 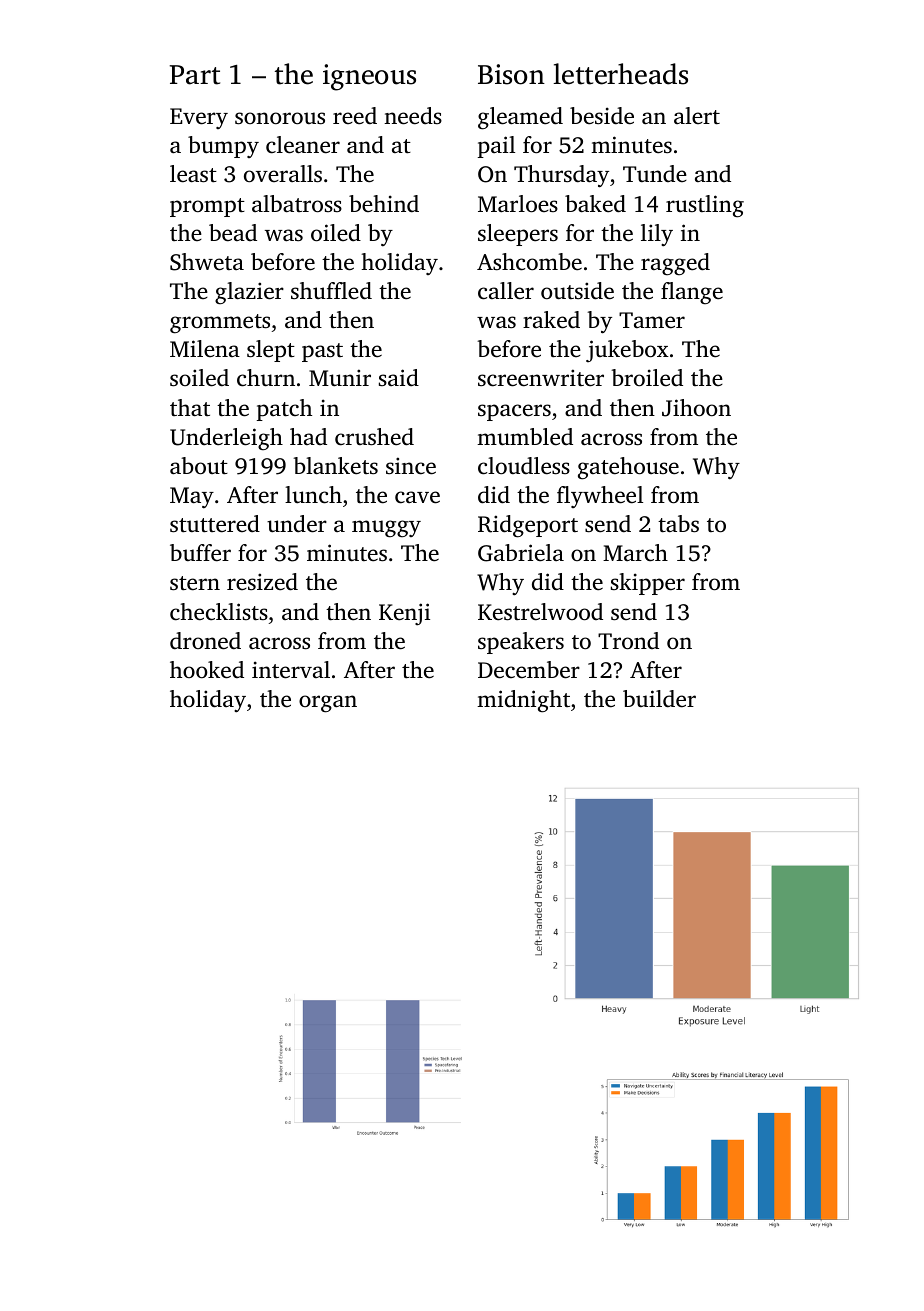 What do you see at coordinates (648, 584) in the image?
I see `skipper` at bounding box center [648, 584].
